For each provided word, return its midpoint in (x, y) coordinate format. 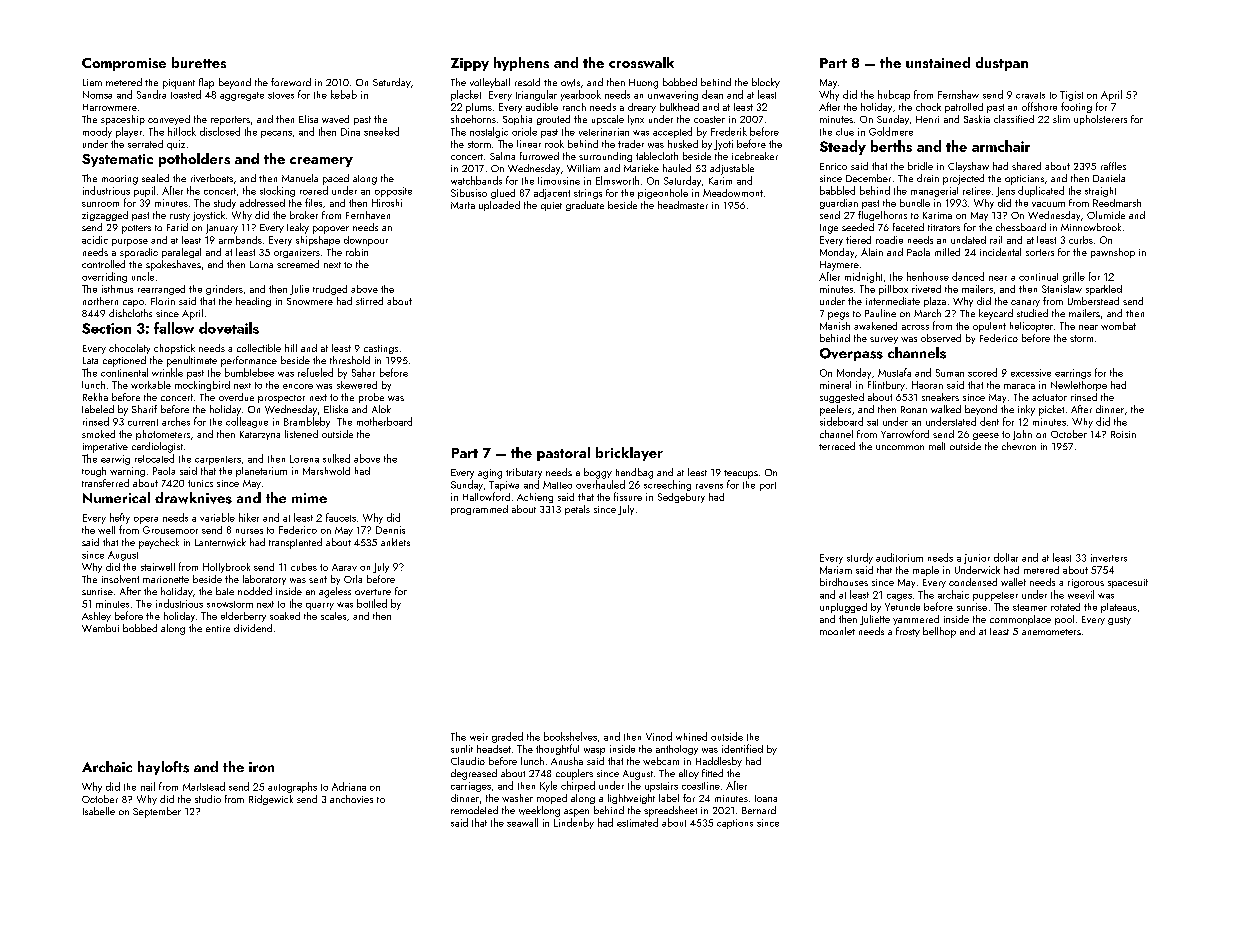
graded (507, 737)
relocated (154, 458)
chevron (1019, 446)
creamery (321, 162)
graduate (585, 206)
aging (490, 474)
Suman (950, 373)
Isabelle (99, 811)
